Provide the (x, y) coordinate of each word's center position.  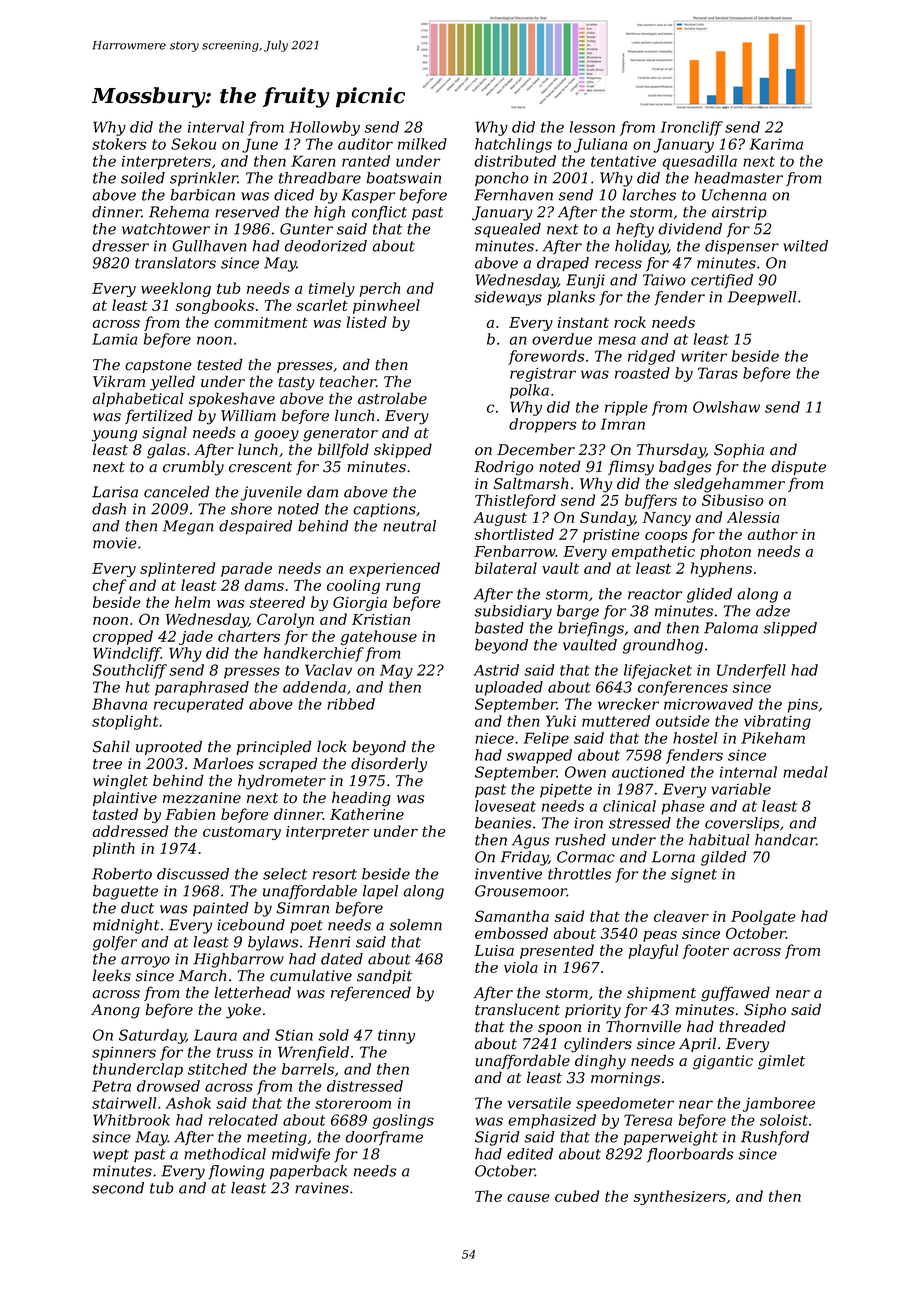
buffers (651, 501)
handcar (785, 840)
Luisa (494, 950)
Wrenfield (313, 1053)
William (248, 415)
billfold (343, 450)
